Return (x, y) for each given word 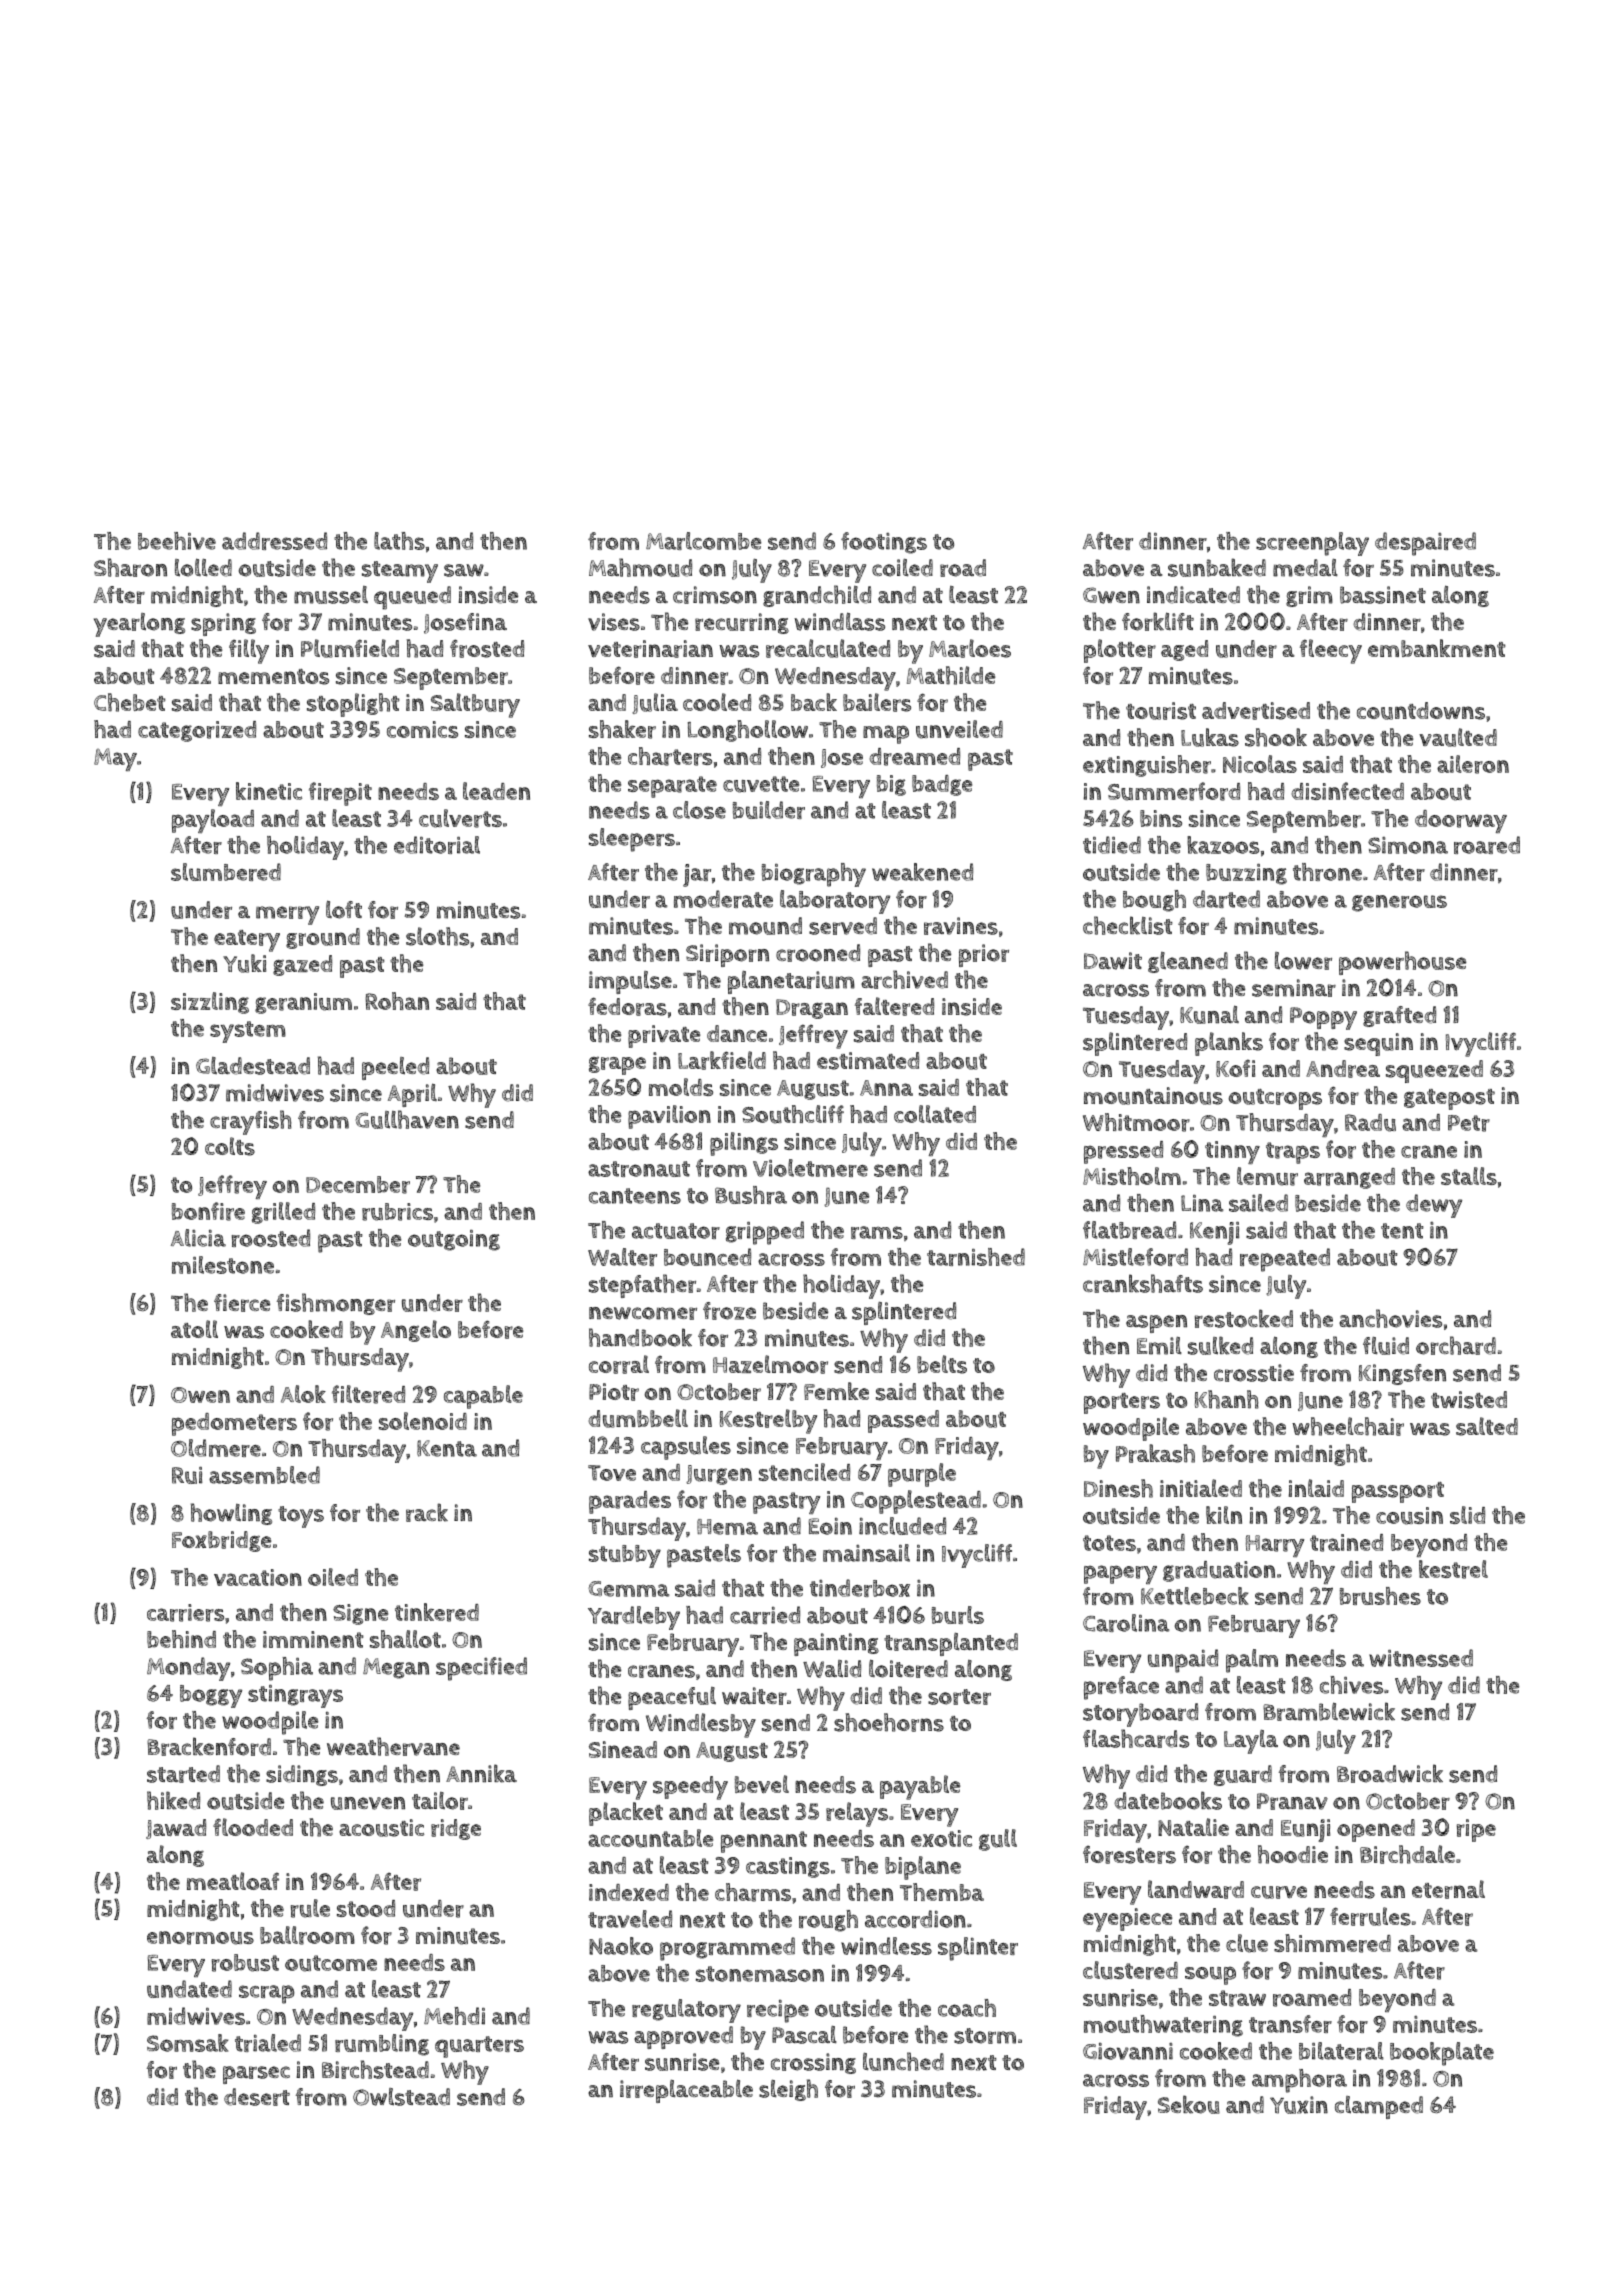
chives (1351, 1685)
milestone (223, 1265)
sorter (959, 1697)
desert (257, 2097)
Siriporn (727, 955)
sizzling (210, 1003)
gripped (765, 1233)
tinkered (437, 1612)
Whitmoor (1136, 1122)
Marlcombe (703, 541)
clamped (1379, 2107)
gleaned (1188, 962)
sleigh (788, 2090)
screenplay (1312, 544)
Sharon (130, 567)
